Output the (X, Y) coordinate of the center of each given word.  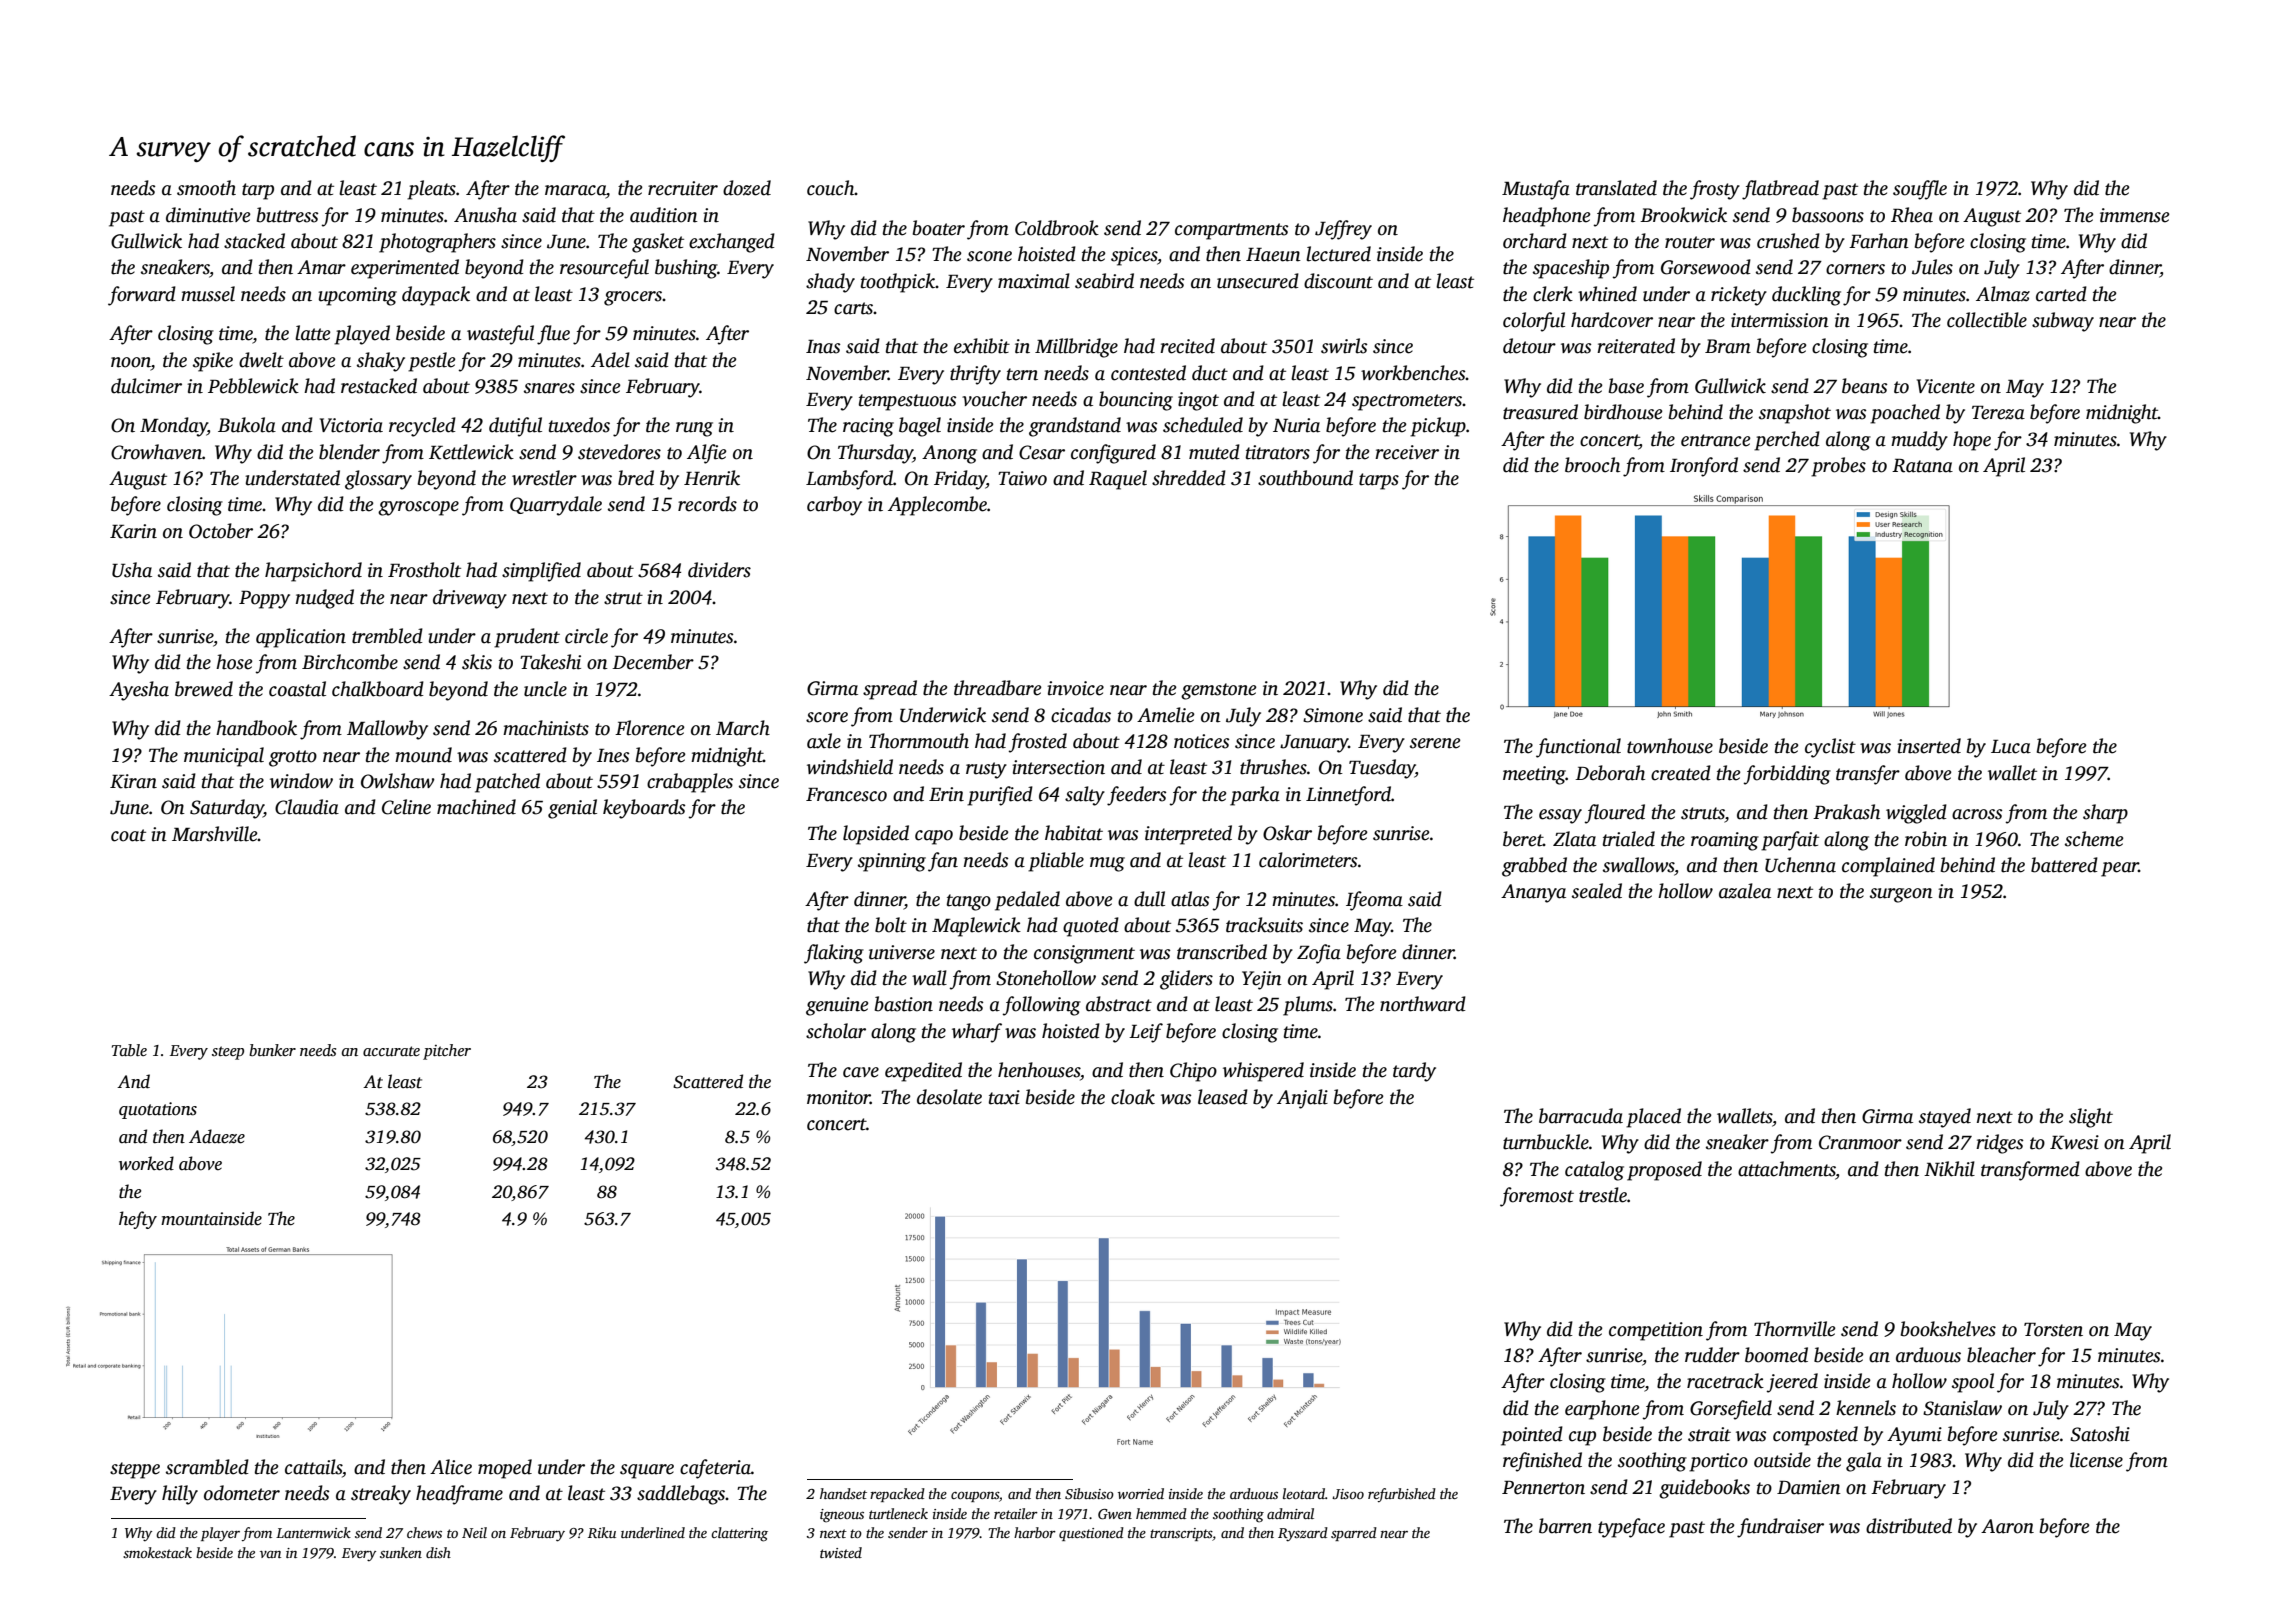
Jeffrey (1343, 230)
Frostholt (424, 570)
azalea (1745, 891)
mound (423, 755)
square (647, 1471)
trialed (1629, 839)
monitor (838, 1097)
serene (1435, 743)
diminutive (208, 215)
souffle (1920, 190)
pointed (1532, 1436)
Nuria (1296, 425)
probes (1838, 467)
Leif (1146, 1033)
